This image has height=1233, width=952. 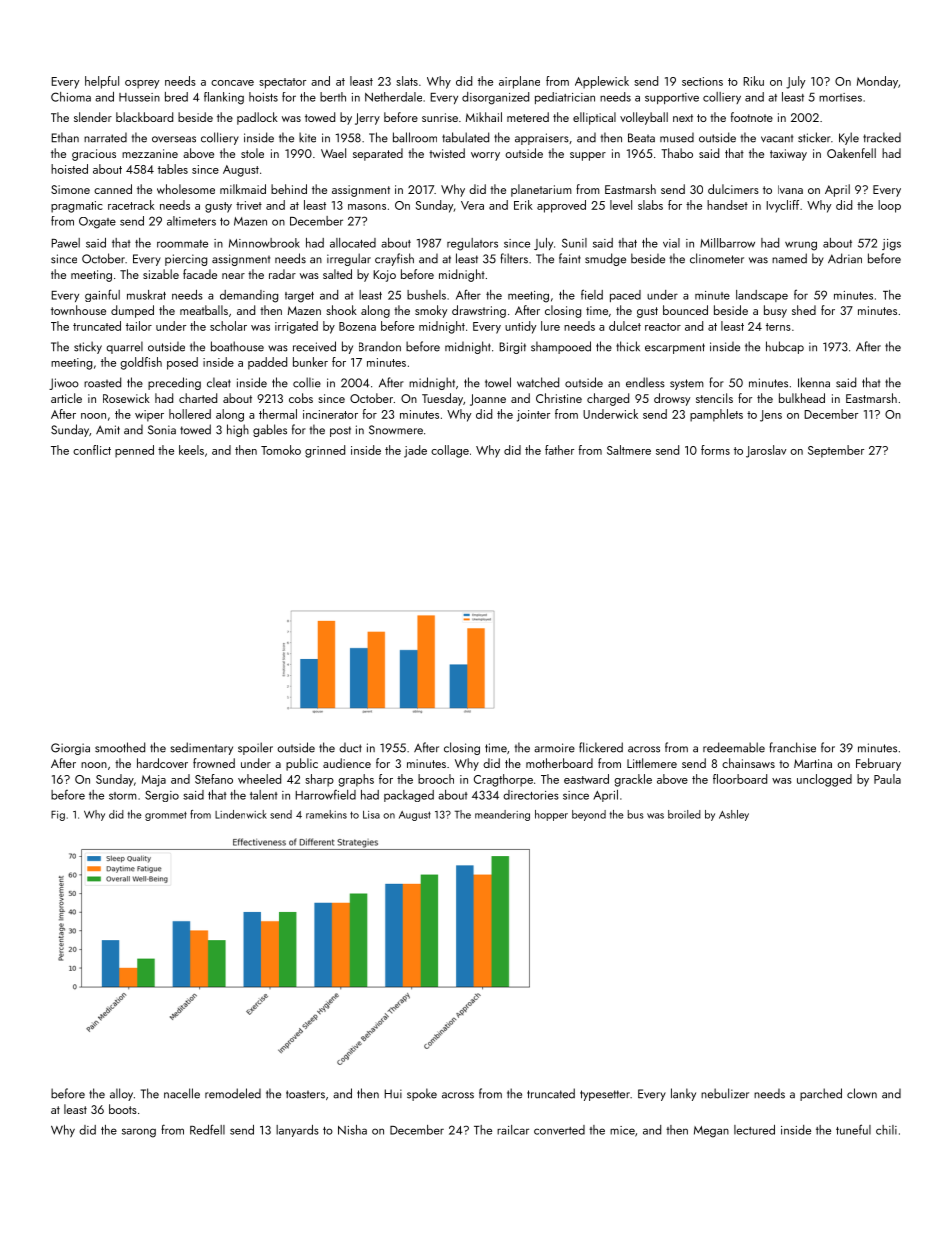 What do you see at coordinates (182, 1093) in the image?
I see `nacelle` at bounding box center [182, 1093].
